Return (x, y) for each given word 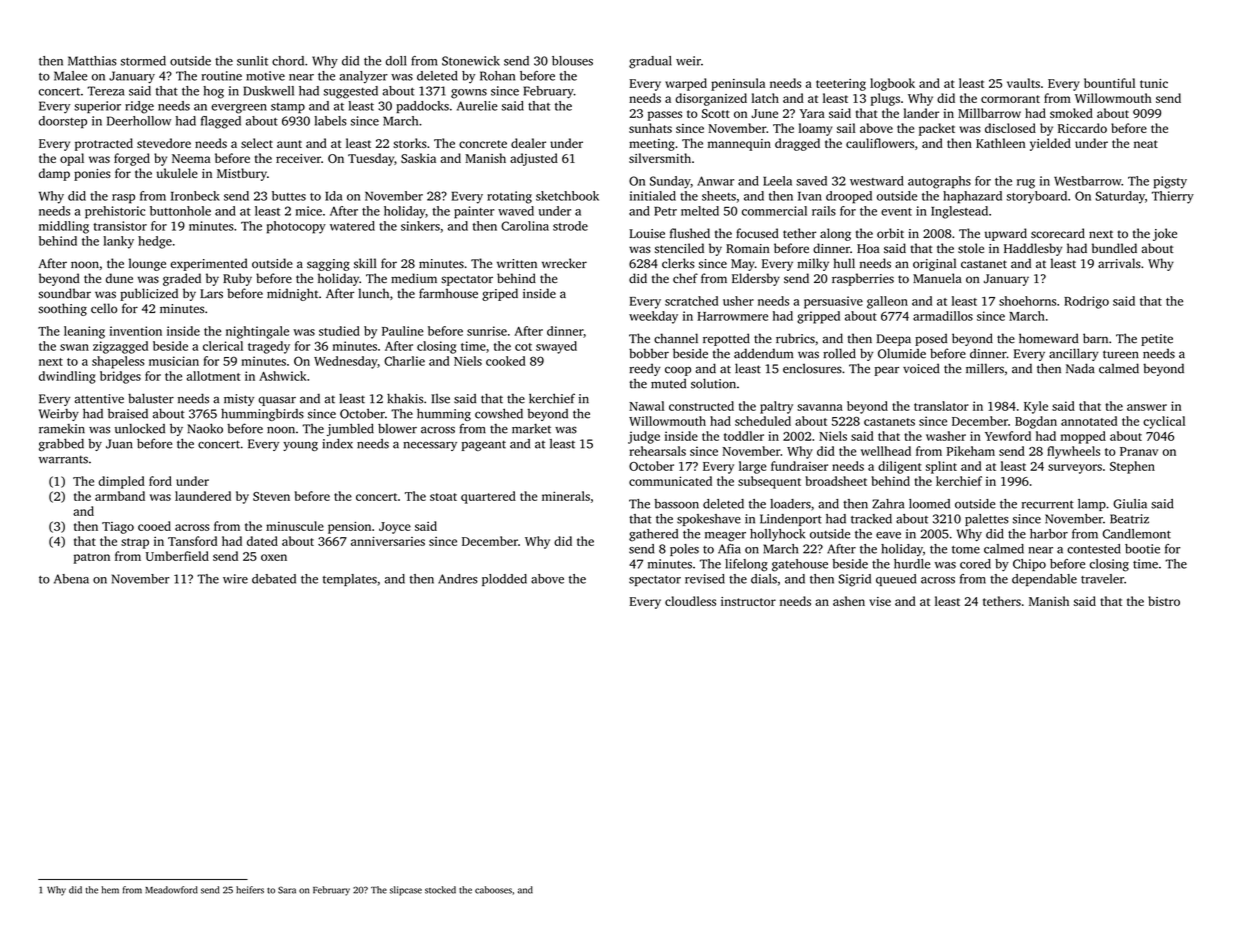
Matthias (92, 61)
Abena (71, 579)
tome (966, 549)
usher (738, 301)
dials (764, 579)
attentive (99, 399)
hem (110, 890)
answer (1147, 407)
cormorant (1010, 99)
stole (971, 248)
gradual (650, 62)
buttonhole (180, 211)
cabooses (493, 890)
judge (644, 437)
